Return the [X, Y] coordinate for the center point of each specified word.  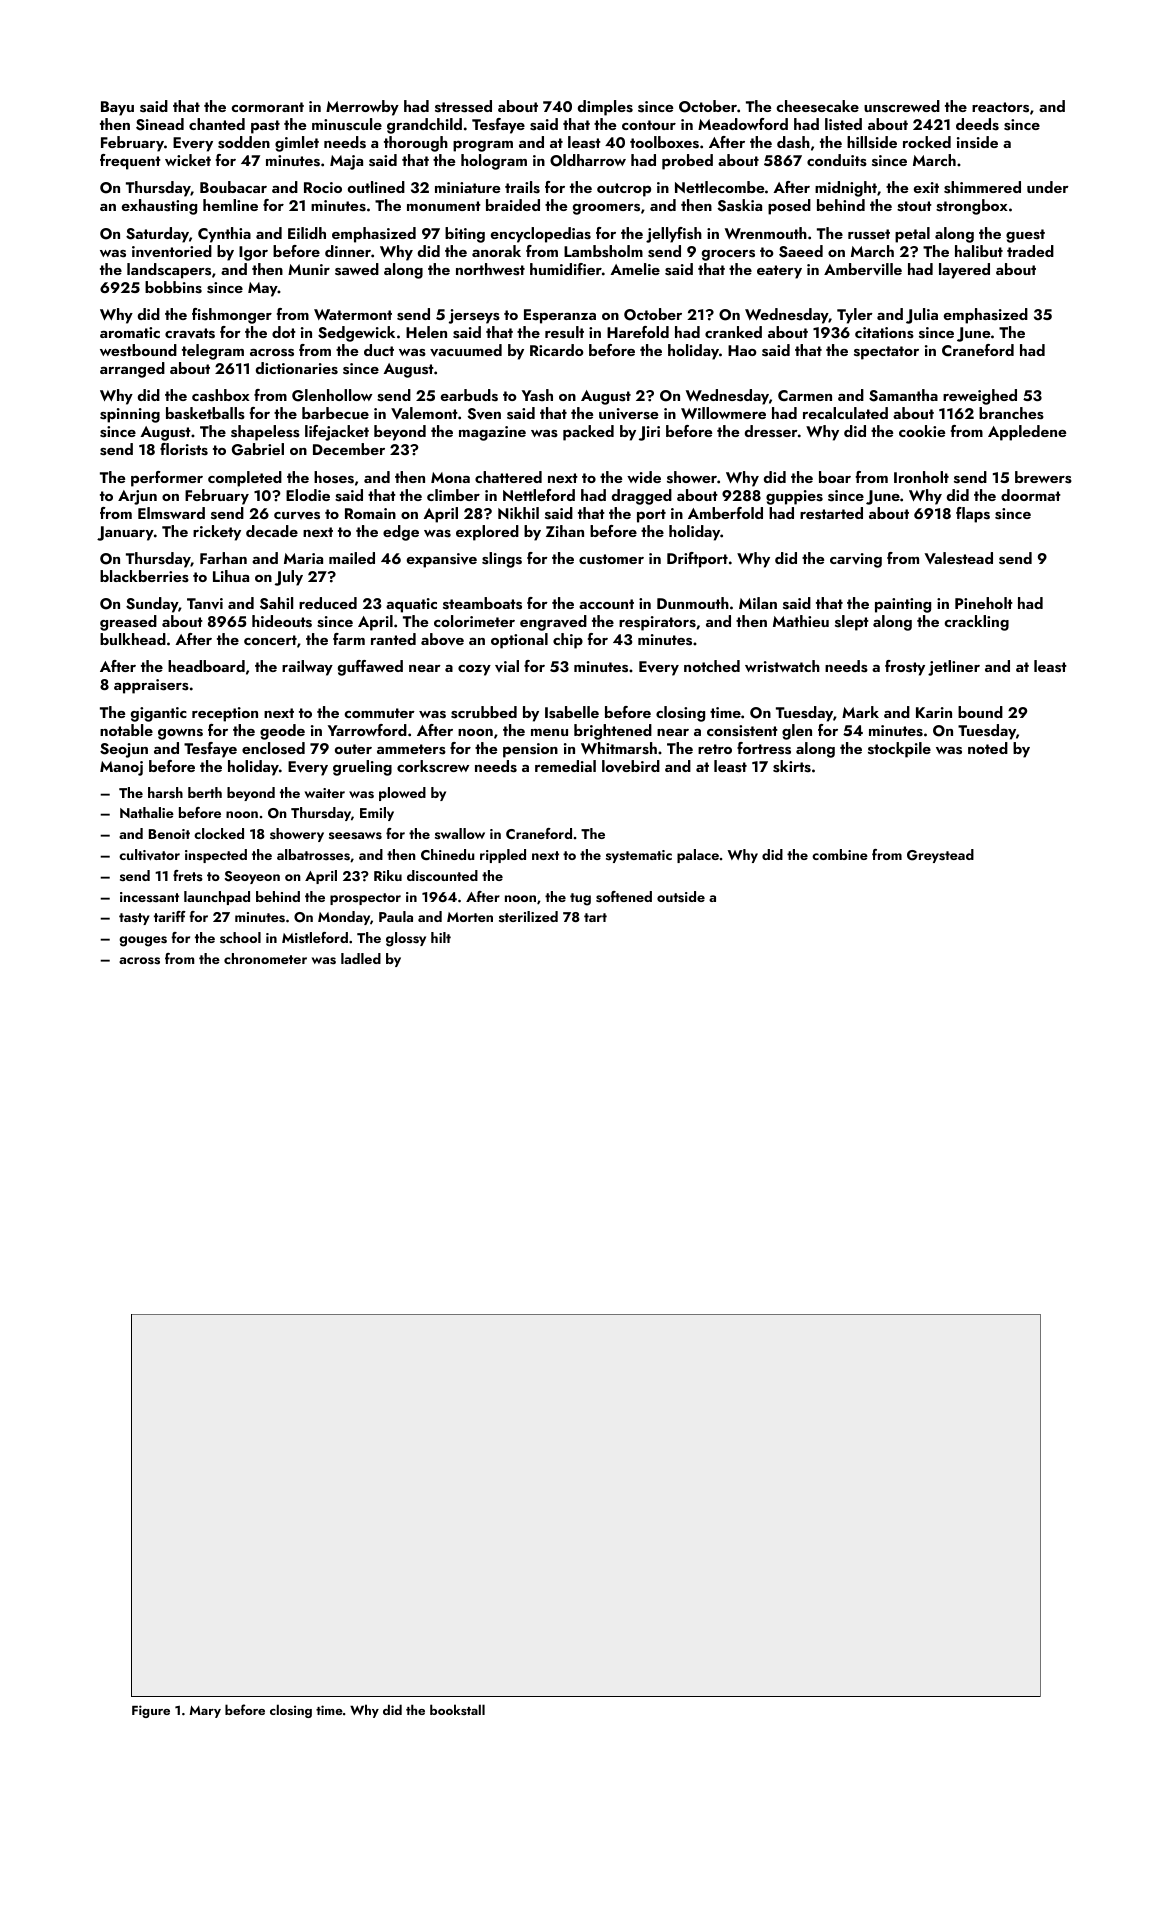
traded [1030, 251]
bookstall [457, 1709]
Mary [205, 1712]
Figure [151, 1711]
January [125, 533]
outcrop [624, 190]
